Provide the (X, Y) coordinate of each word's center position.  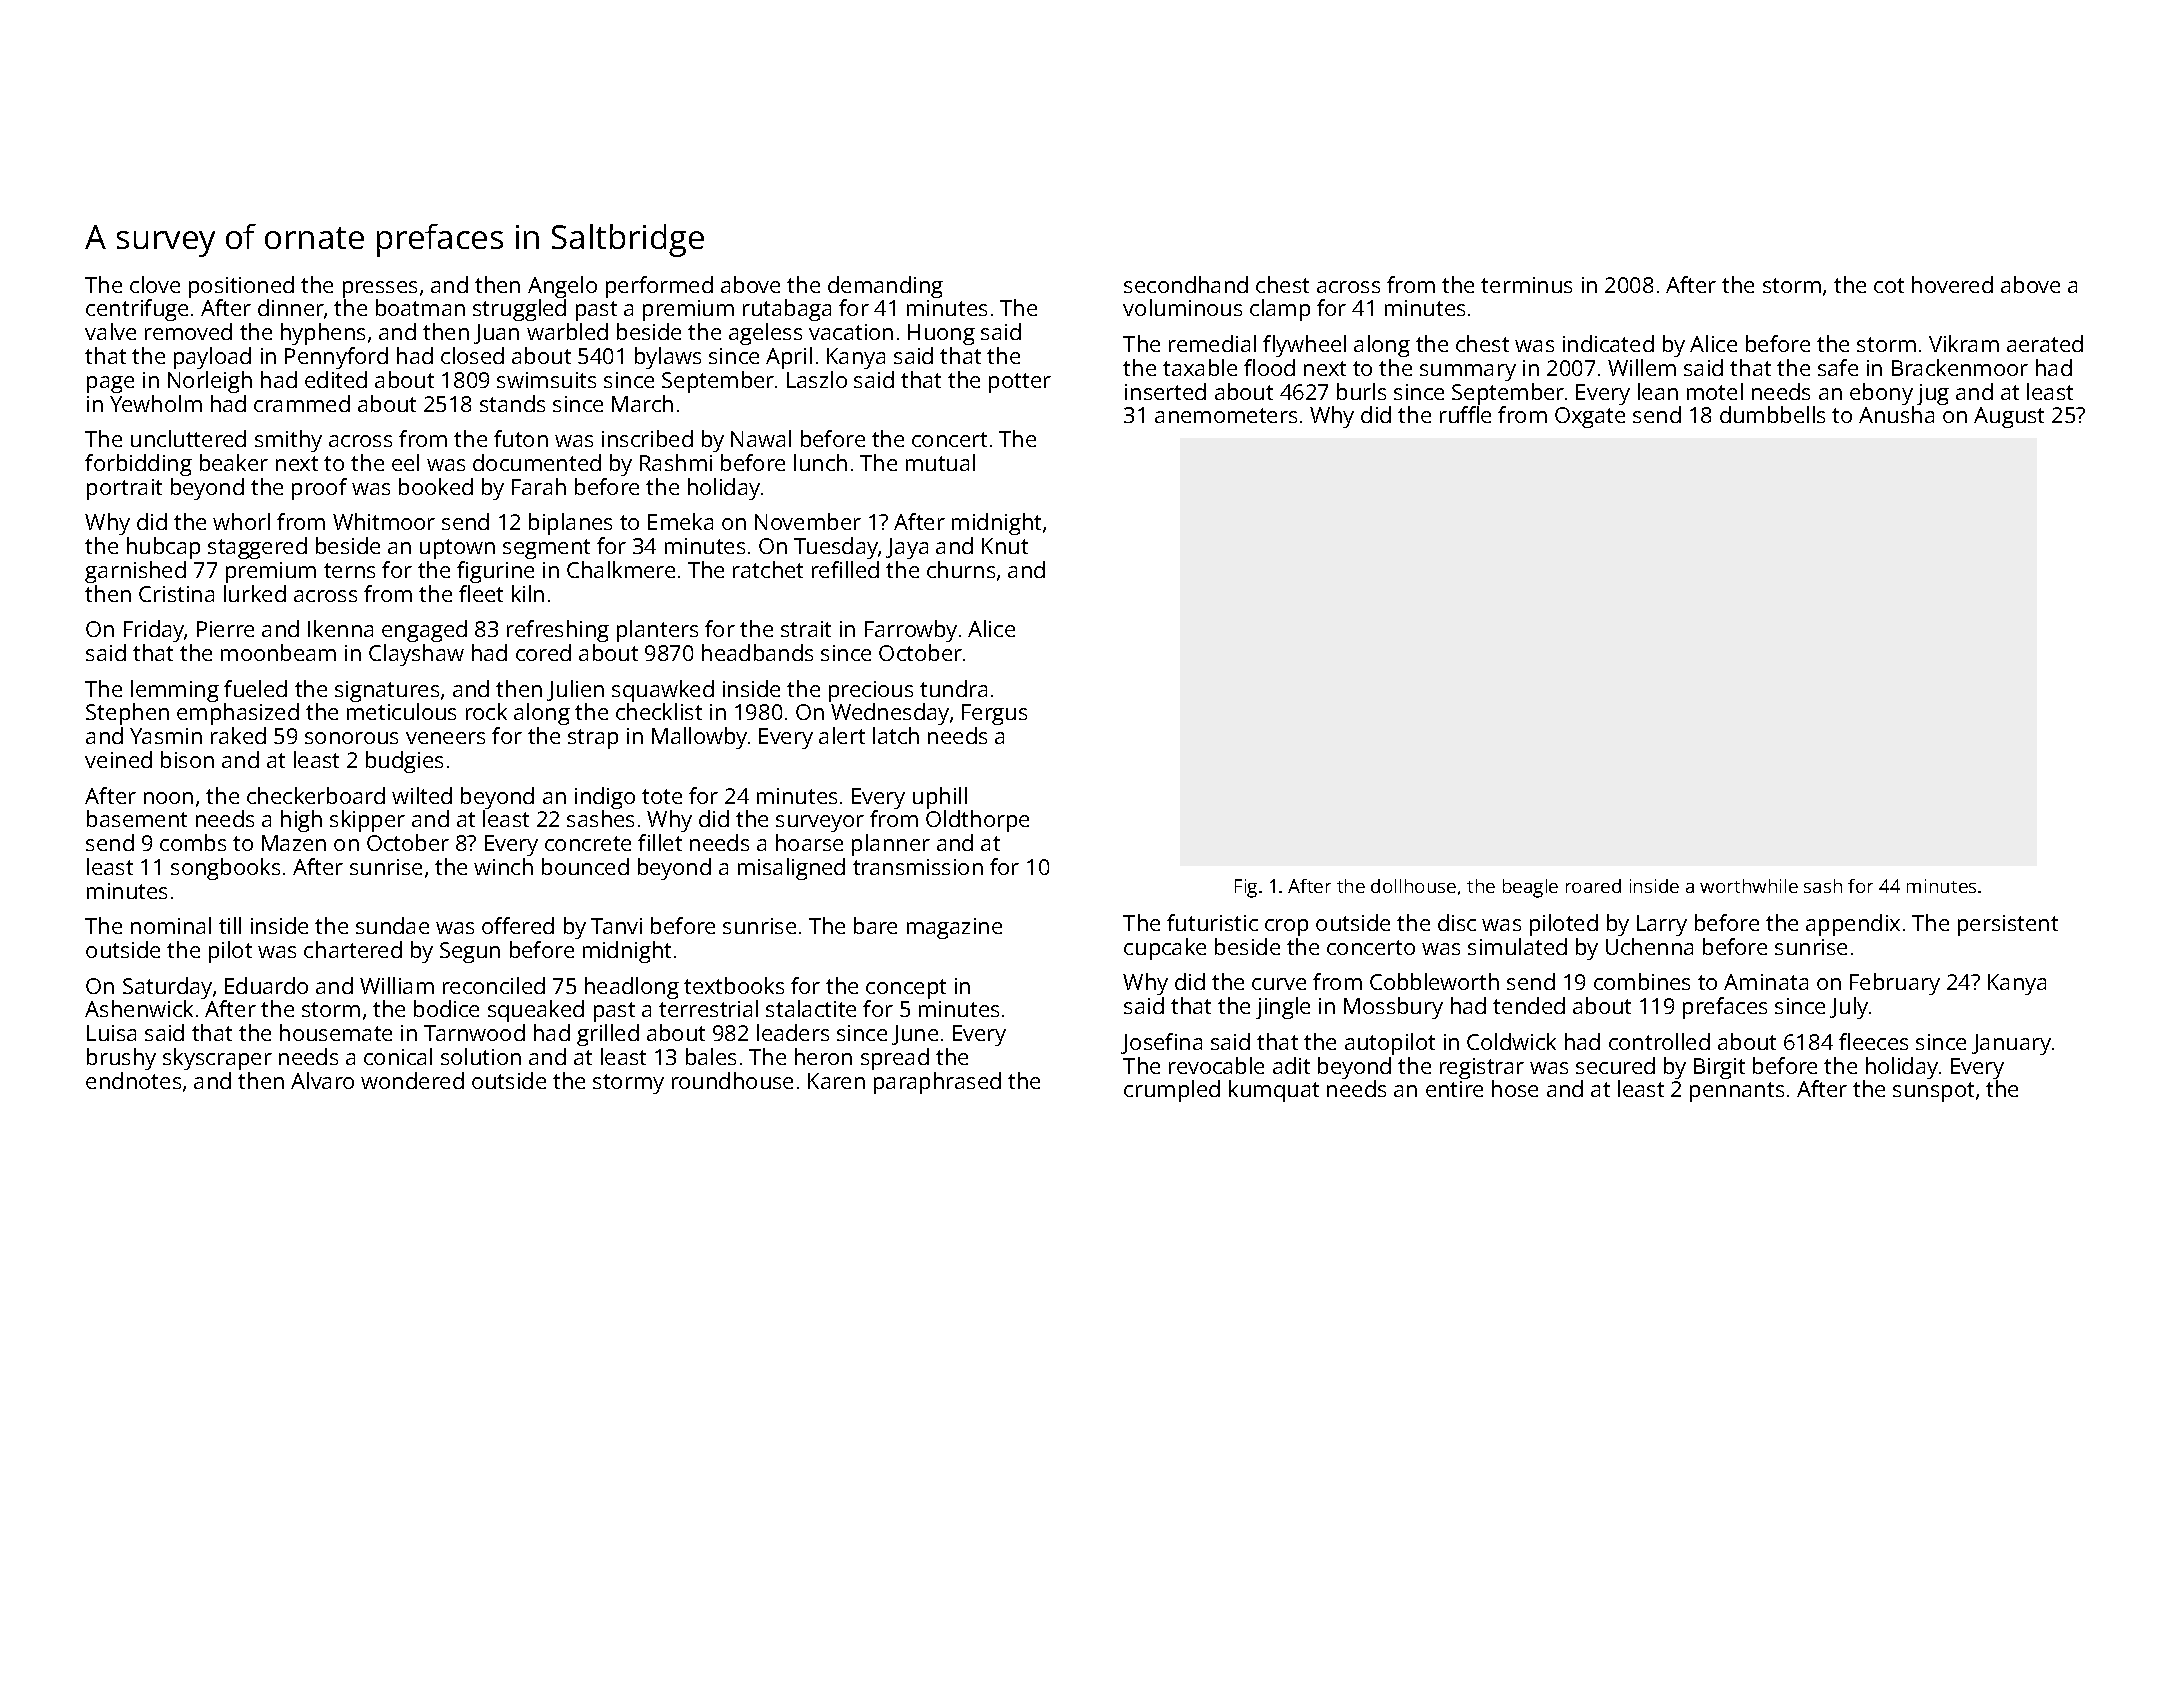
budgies (404, 762)
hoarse (809, 842)
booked (436, 486)
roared (1593, 886)
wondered (412, 1080)
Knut (1005, 546)
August (2009, 417)
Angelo (562, 287)
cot (1889, 285)
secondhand (1186, 284)
